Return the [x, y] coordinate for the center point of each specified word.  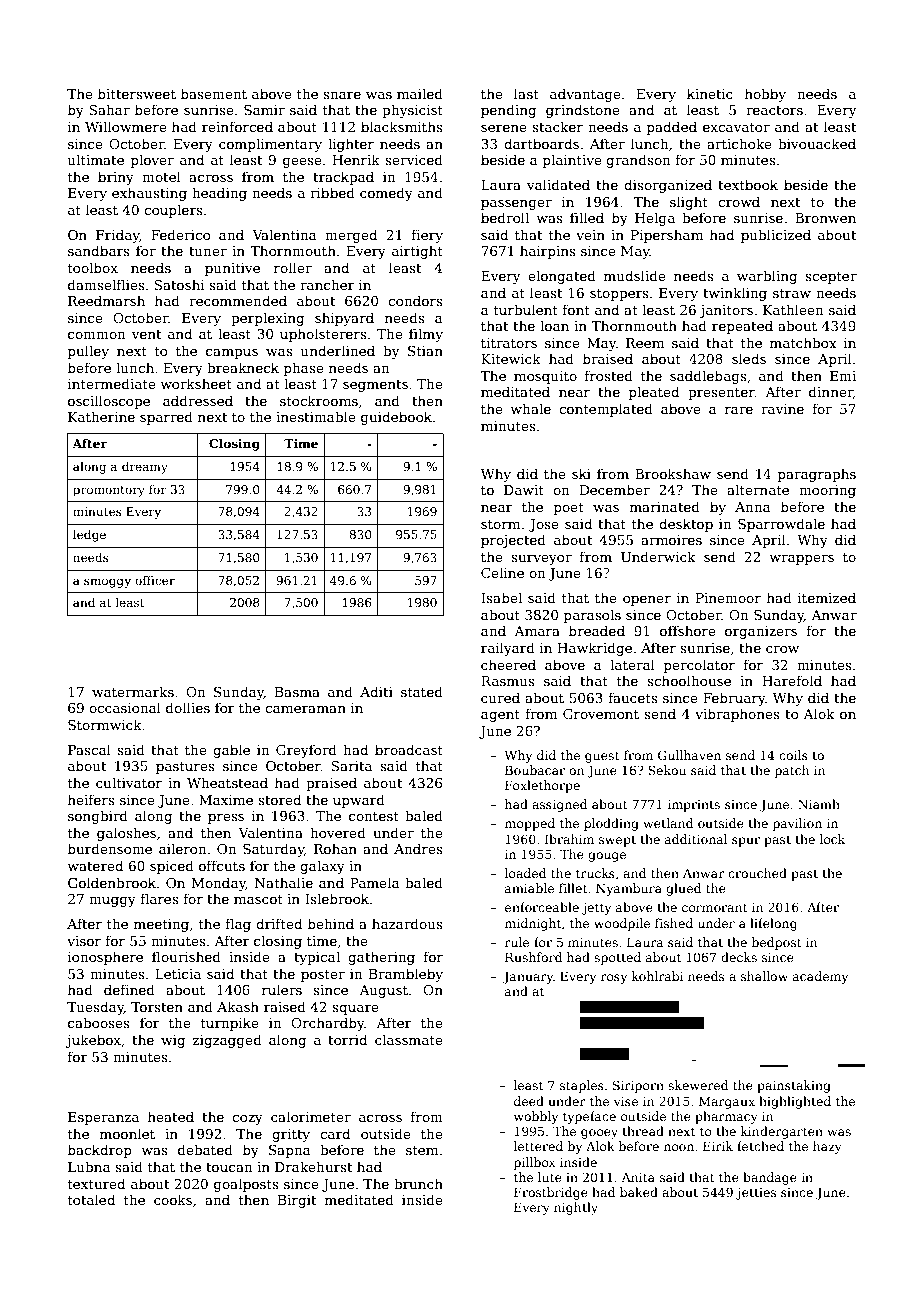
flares [159, 898]
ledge [89, 535]
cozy [247, 1120]
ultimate [96, 159]
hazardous [407, 923]
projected [513, 541]
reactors [774, 110]
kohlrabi [658, 976]
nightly [576, 1208]
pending [508, 111]
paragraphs [817, 475]
